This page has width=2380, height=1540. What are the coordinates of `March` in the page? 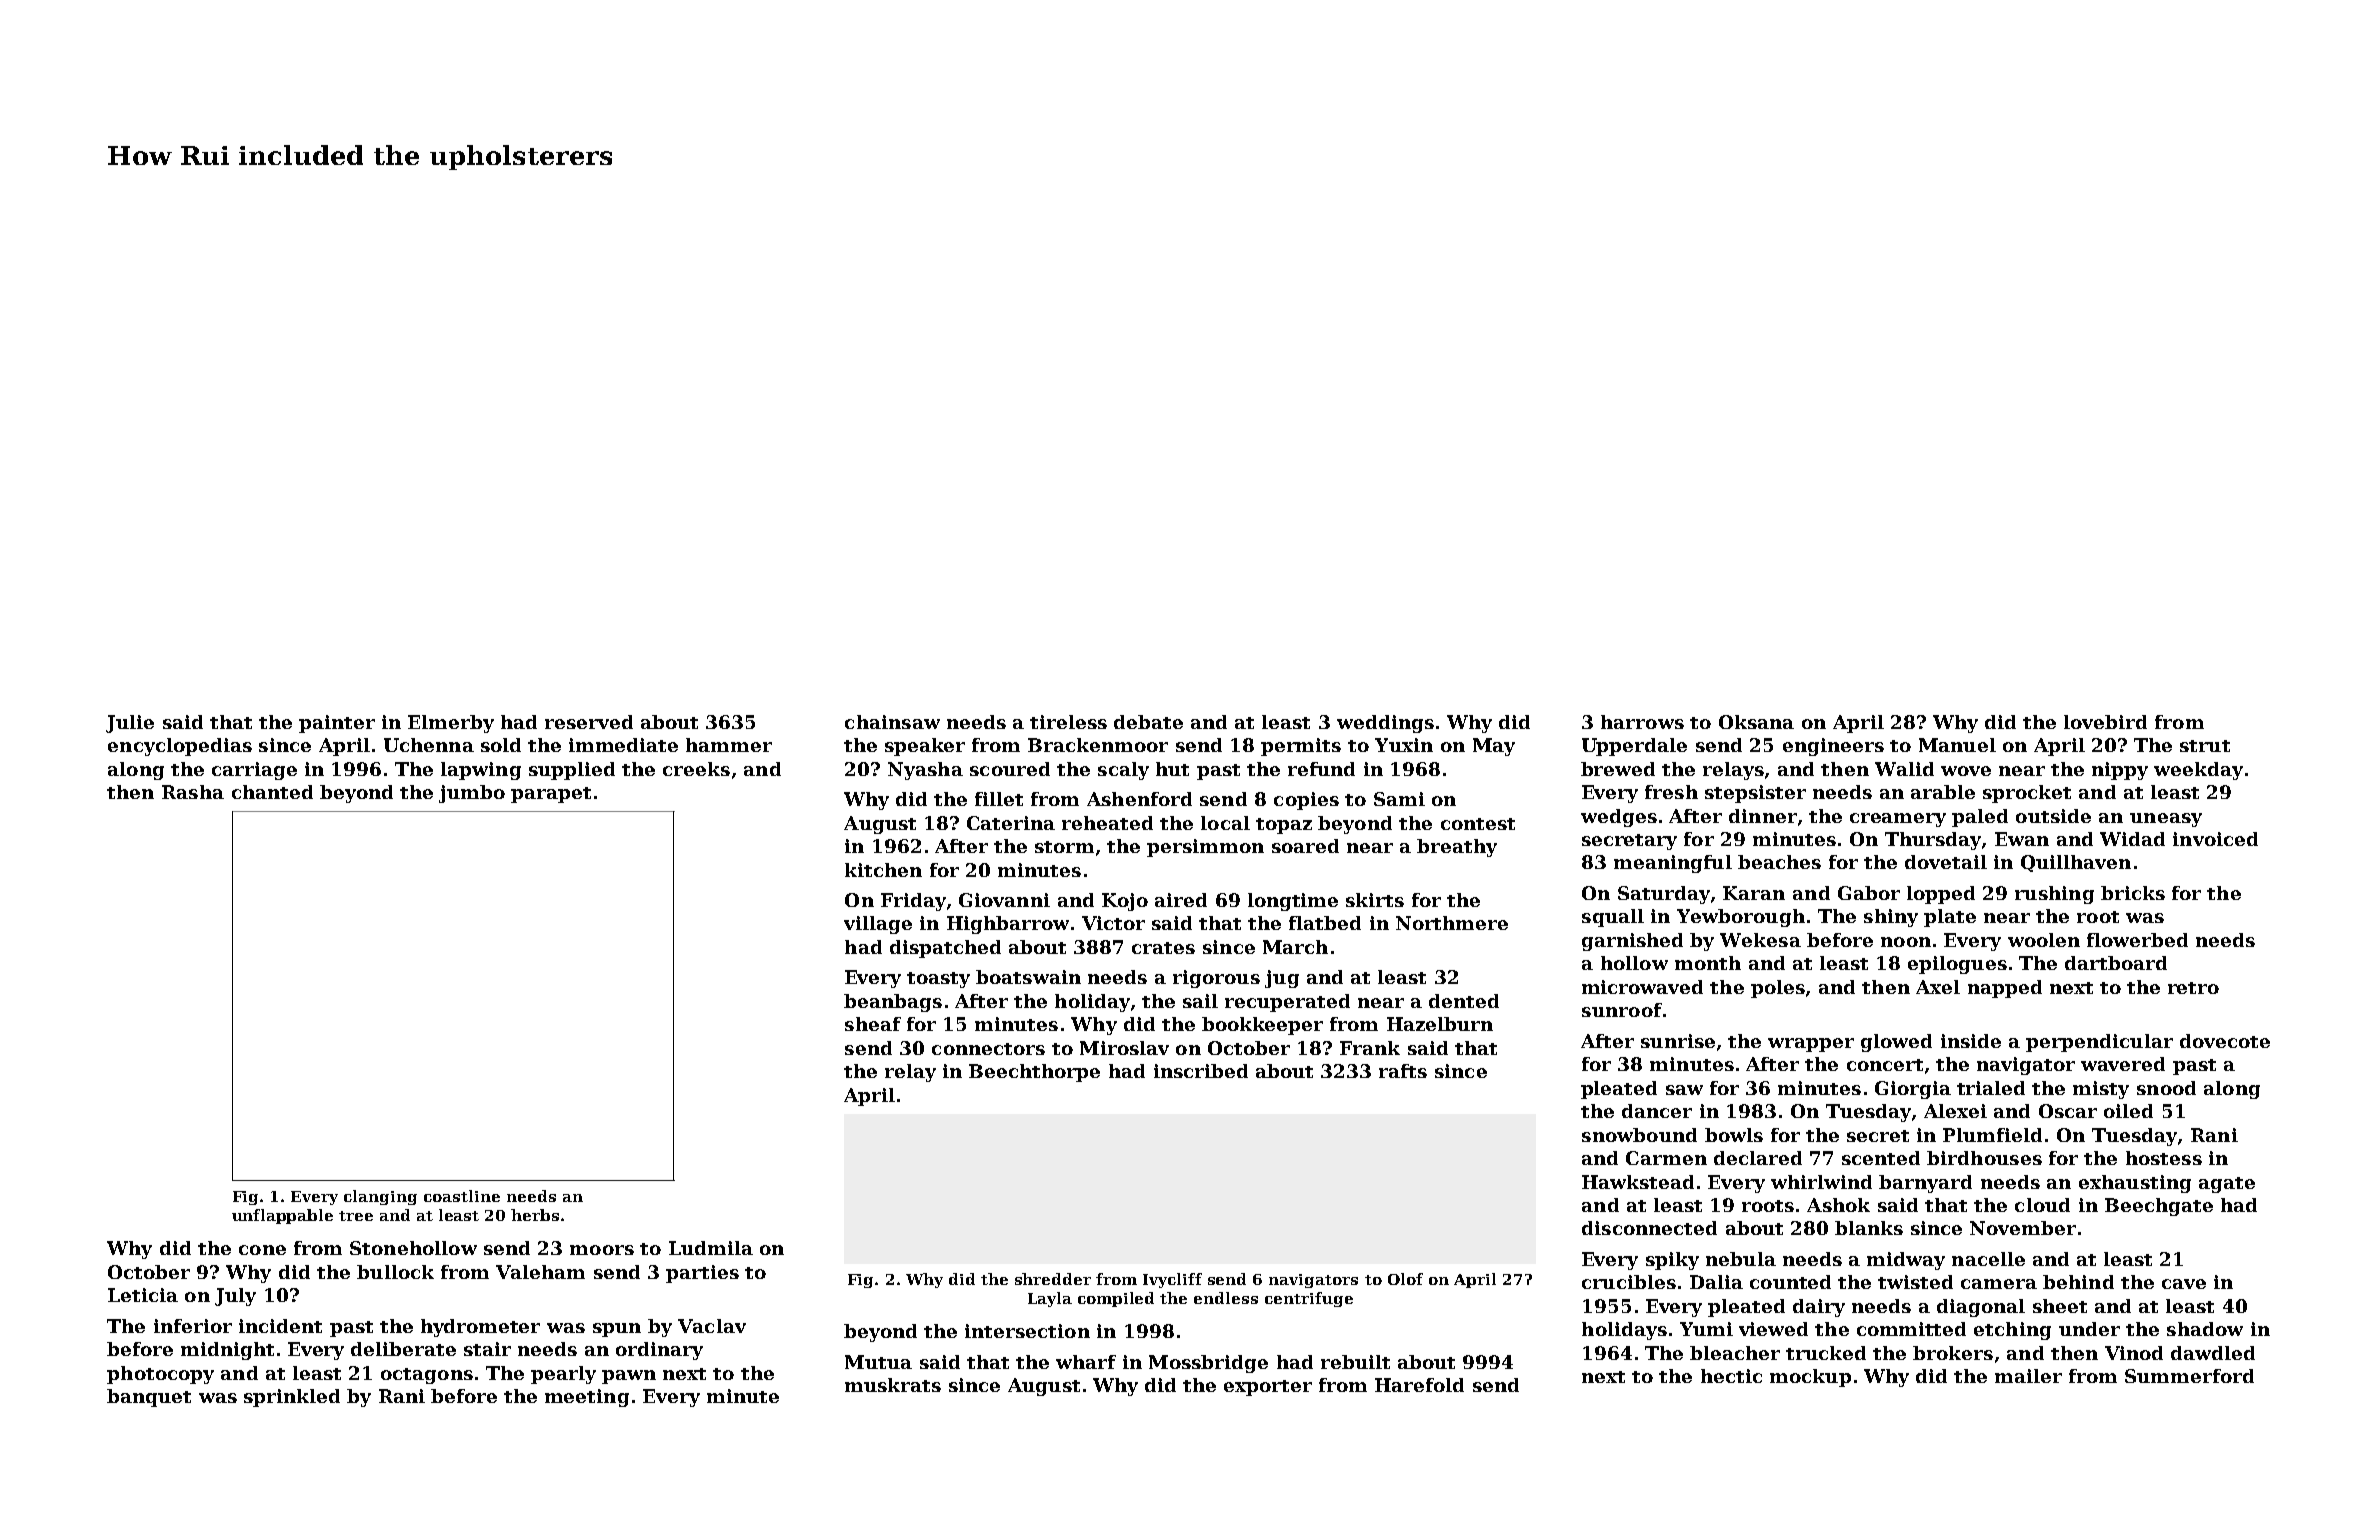 It's located at (1295, 947).
